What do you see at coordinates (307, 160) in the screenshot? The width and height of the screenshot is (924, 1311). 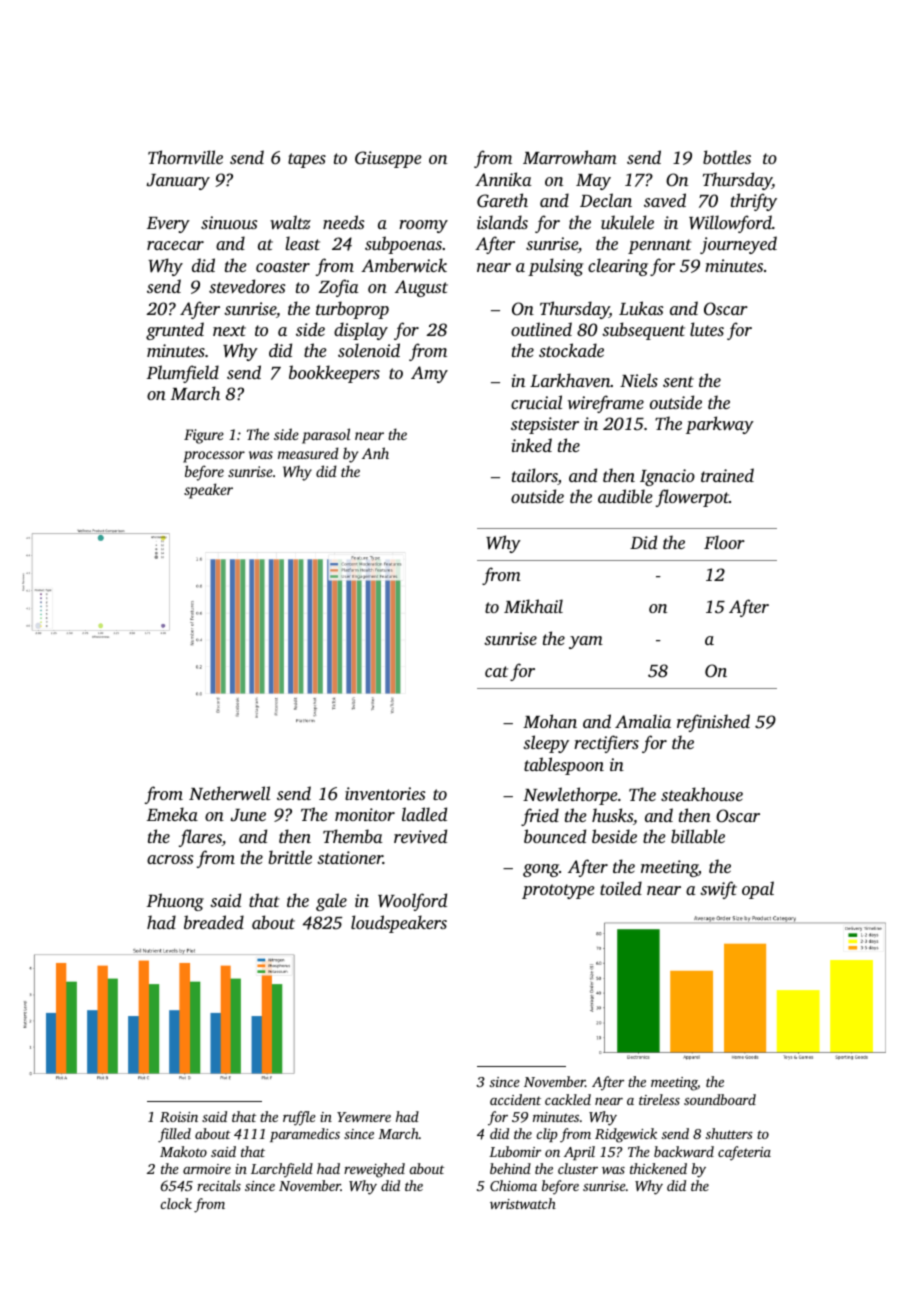 I see `tapes` at bounding box center [307, 160].
